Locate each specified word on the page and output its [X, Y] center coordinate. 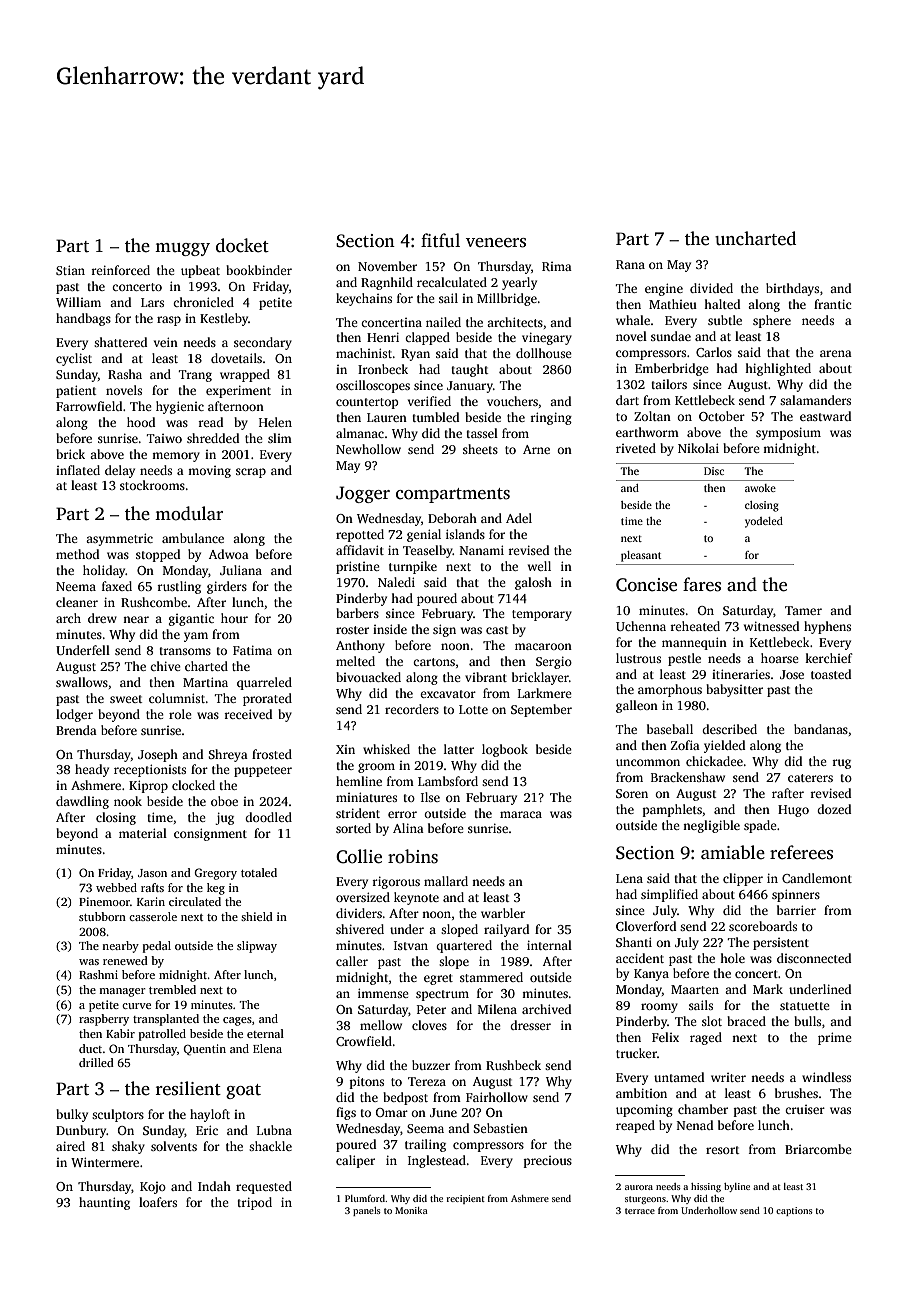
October [722, 416]
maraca [521, 814]
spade [760, 826]
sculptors [118, 1115]
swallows [82, 682]
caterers [810, 778]
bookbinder [259, 270]
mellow [381, 1025]
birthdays [792, 289]
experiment [238, 391]
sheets [480, 449]
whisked [386, 749]
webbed [116, 887]
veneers [496, 243]
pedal [157, 947]
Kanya [651, 975]
